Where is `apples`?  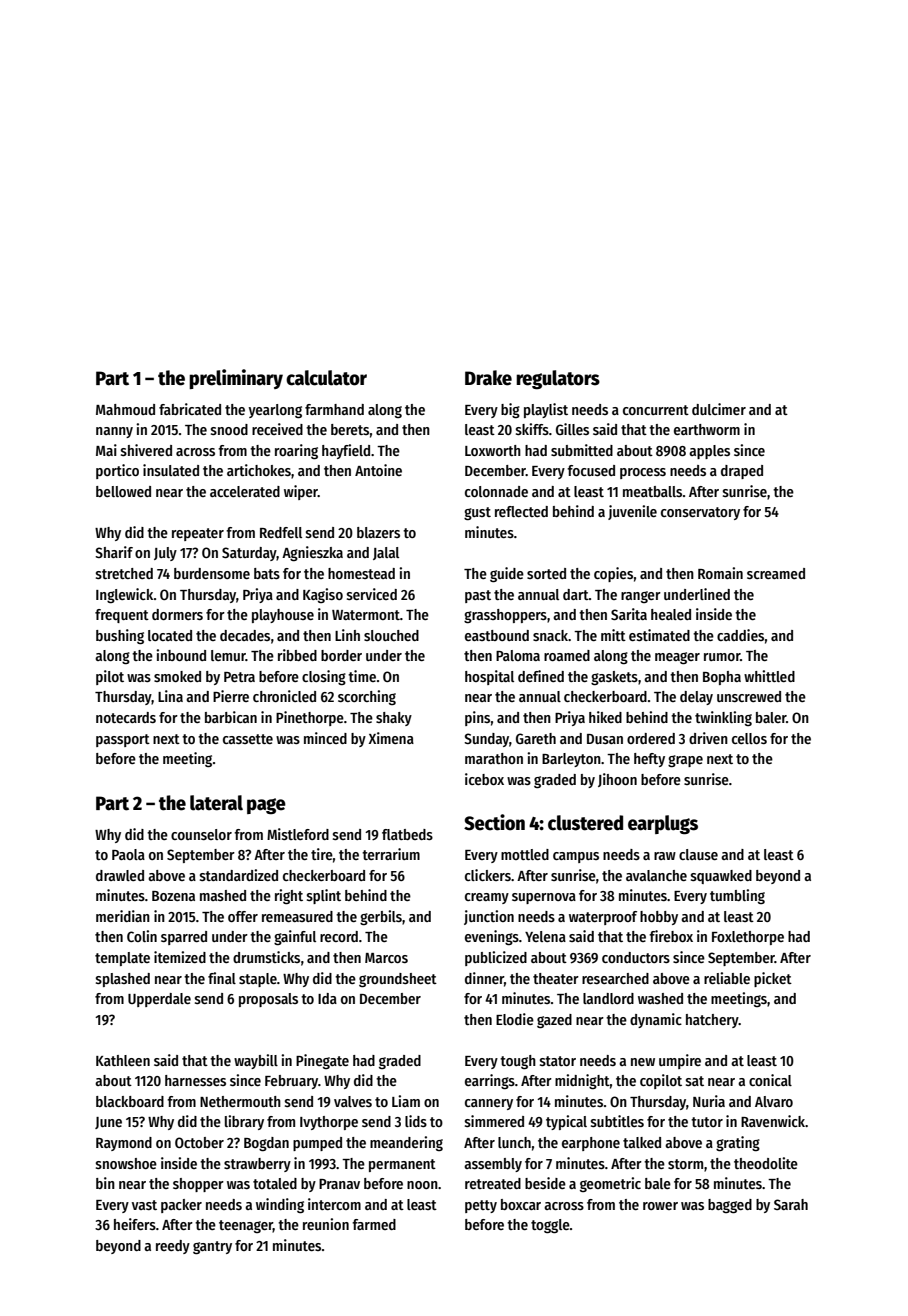
apples is located at coordinates (709, 452).
